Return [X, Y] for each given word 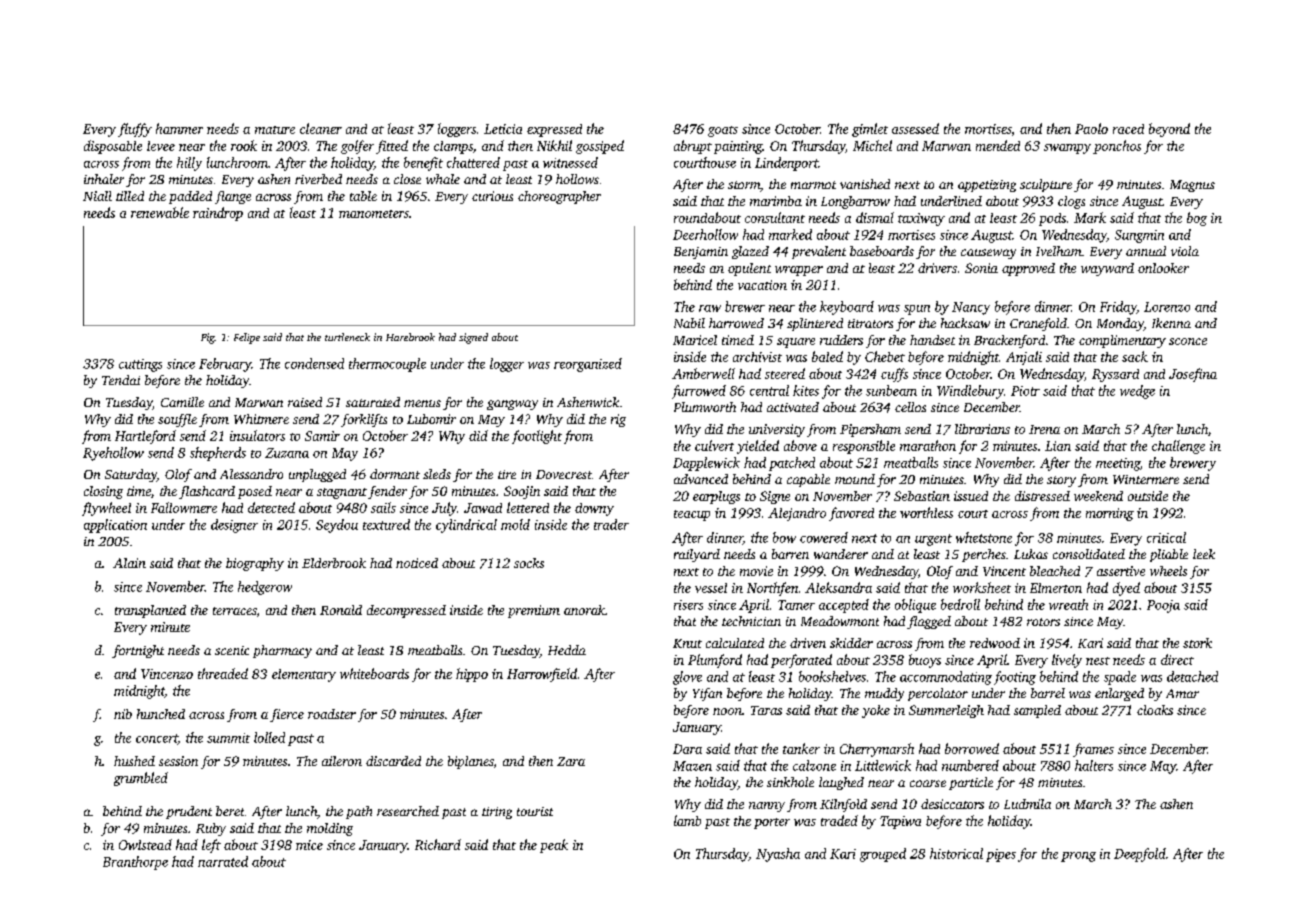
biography [255, 564]
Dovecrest [564, 474]
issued [971, 496]
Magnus [1192, 186]
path [359, 812]
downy [594, 509]
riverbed [318, 179]
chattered [473, 162]
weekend [1098, 496]
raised [305, 402]
